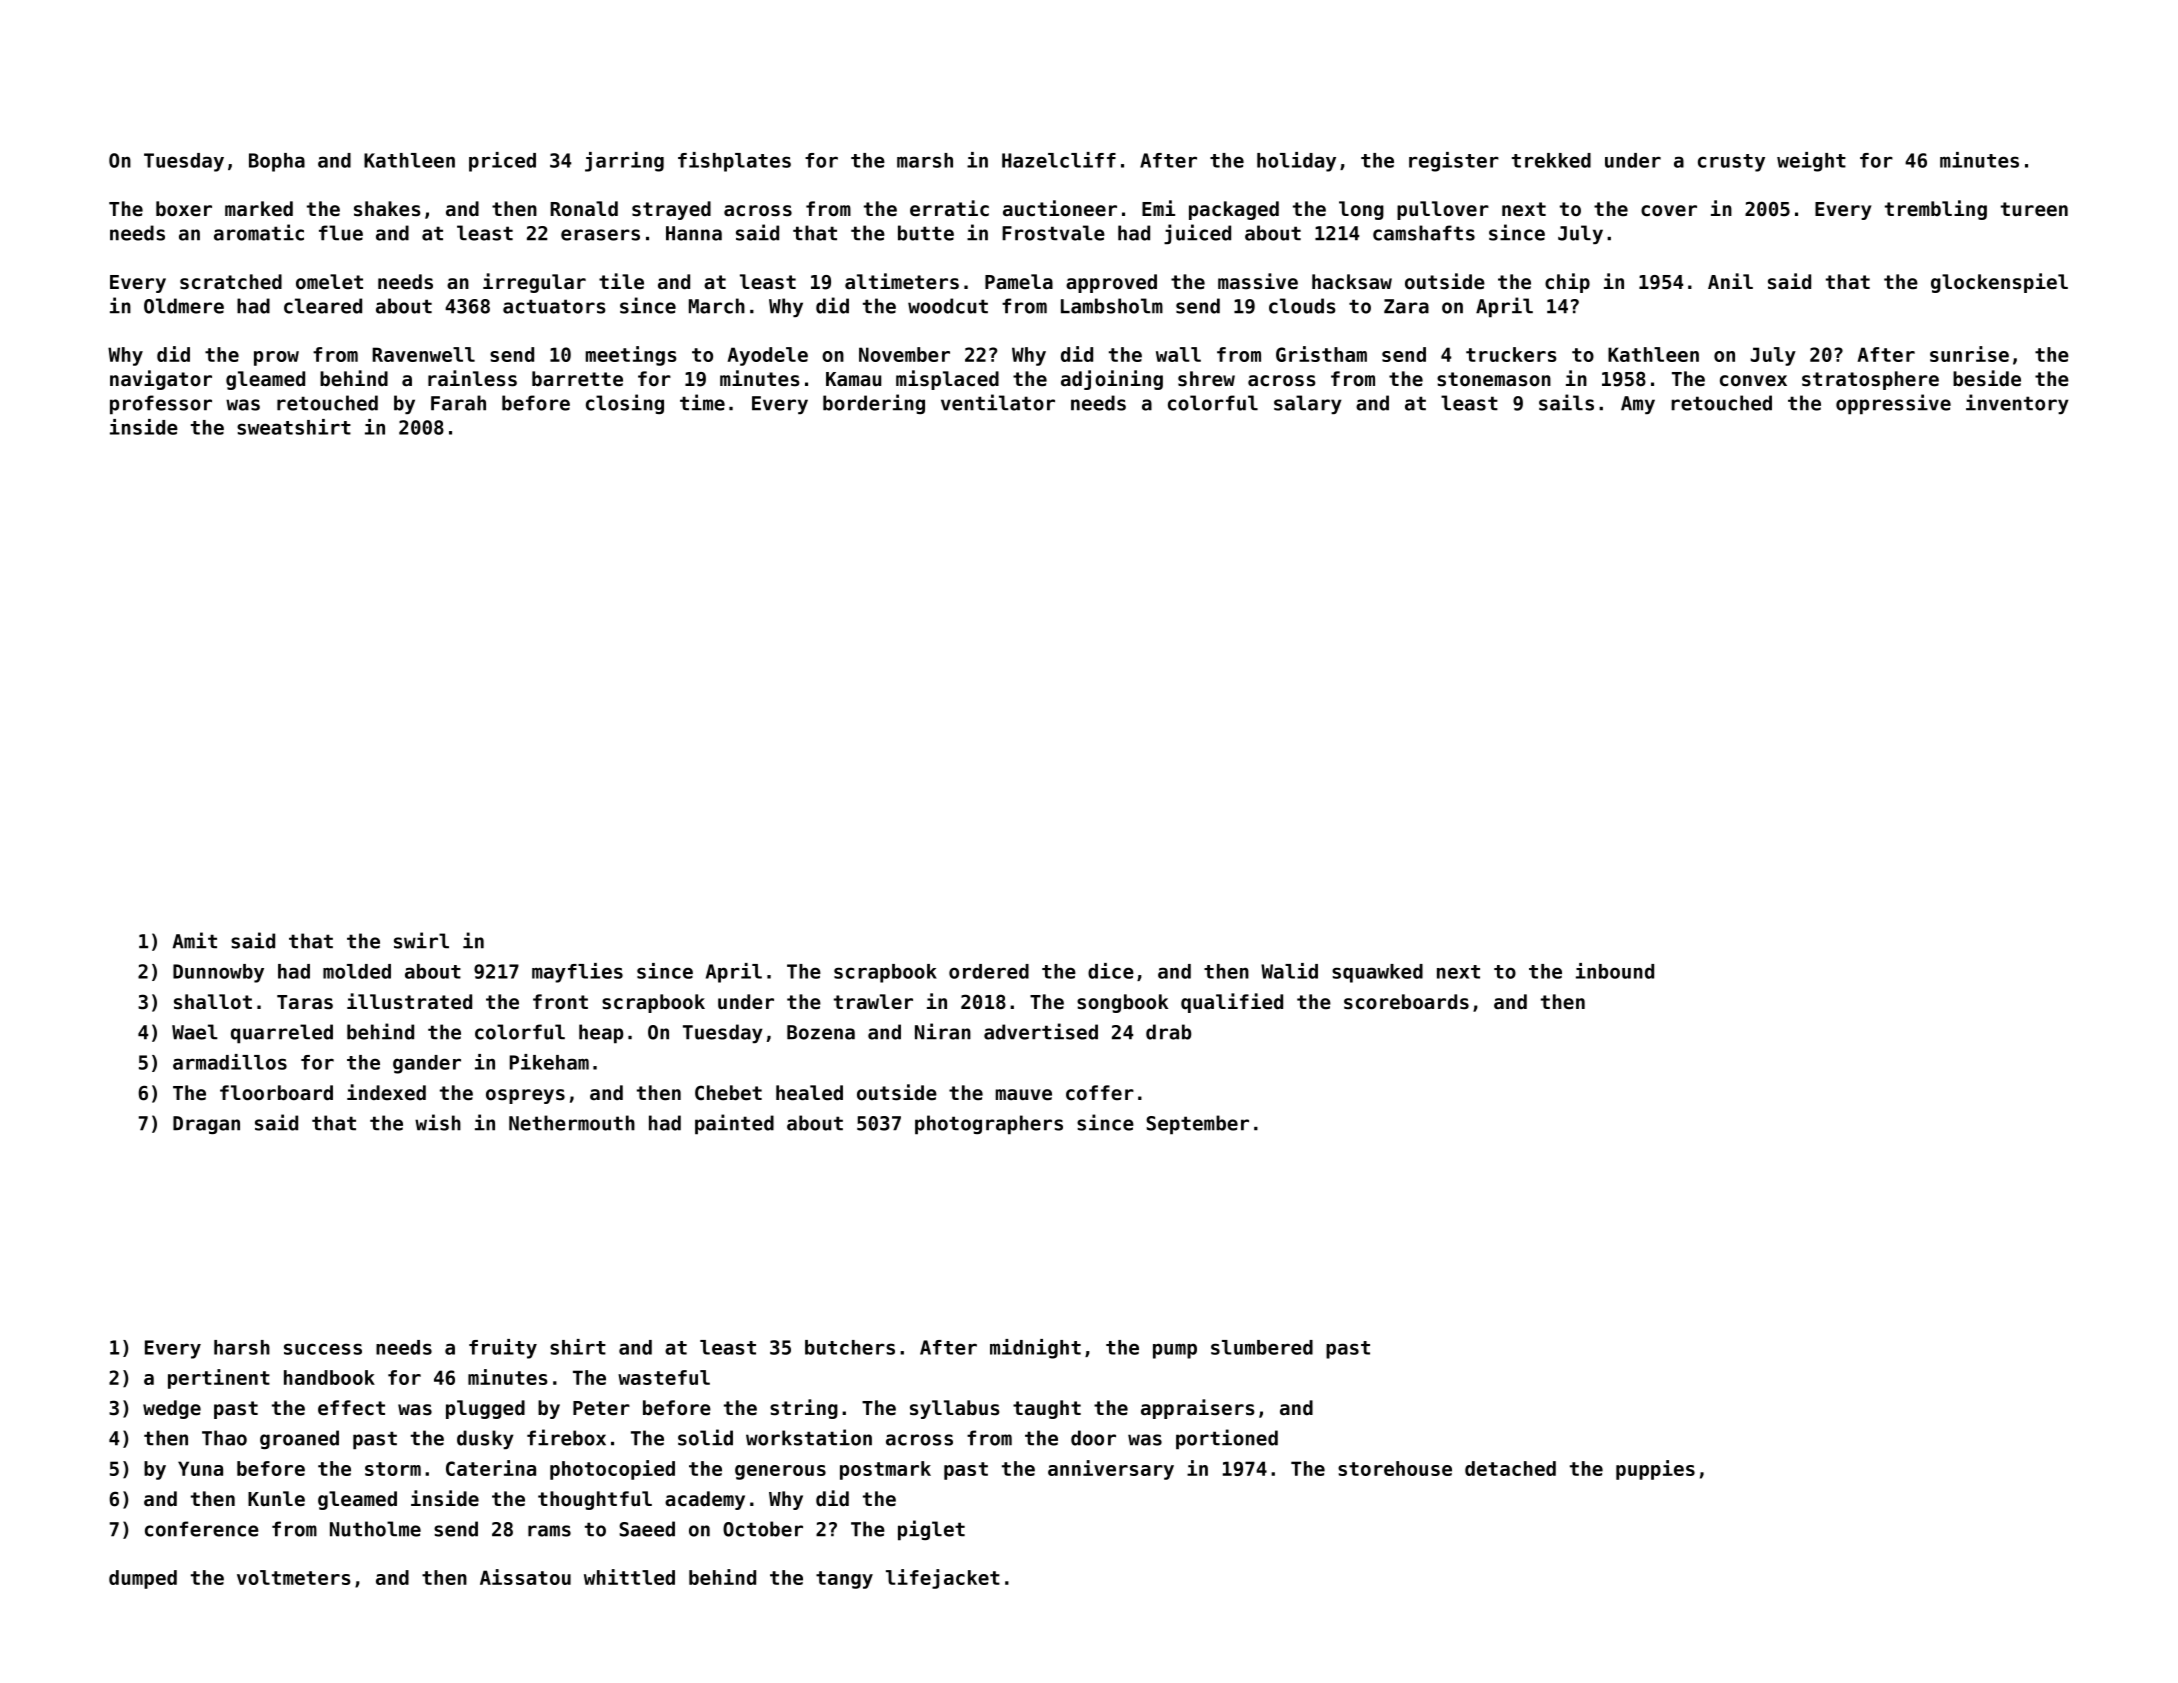 This screenshot has height=1683, width=2178. What do you see at coordinates (1158, 208) in the screenshot?
I see `Emi` at bounding box center [1158, 208].
